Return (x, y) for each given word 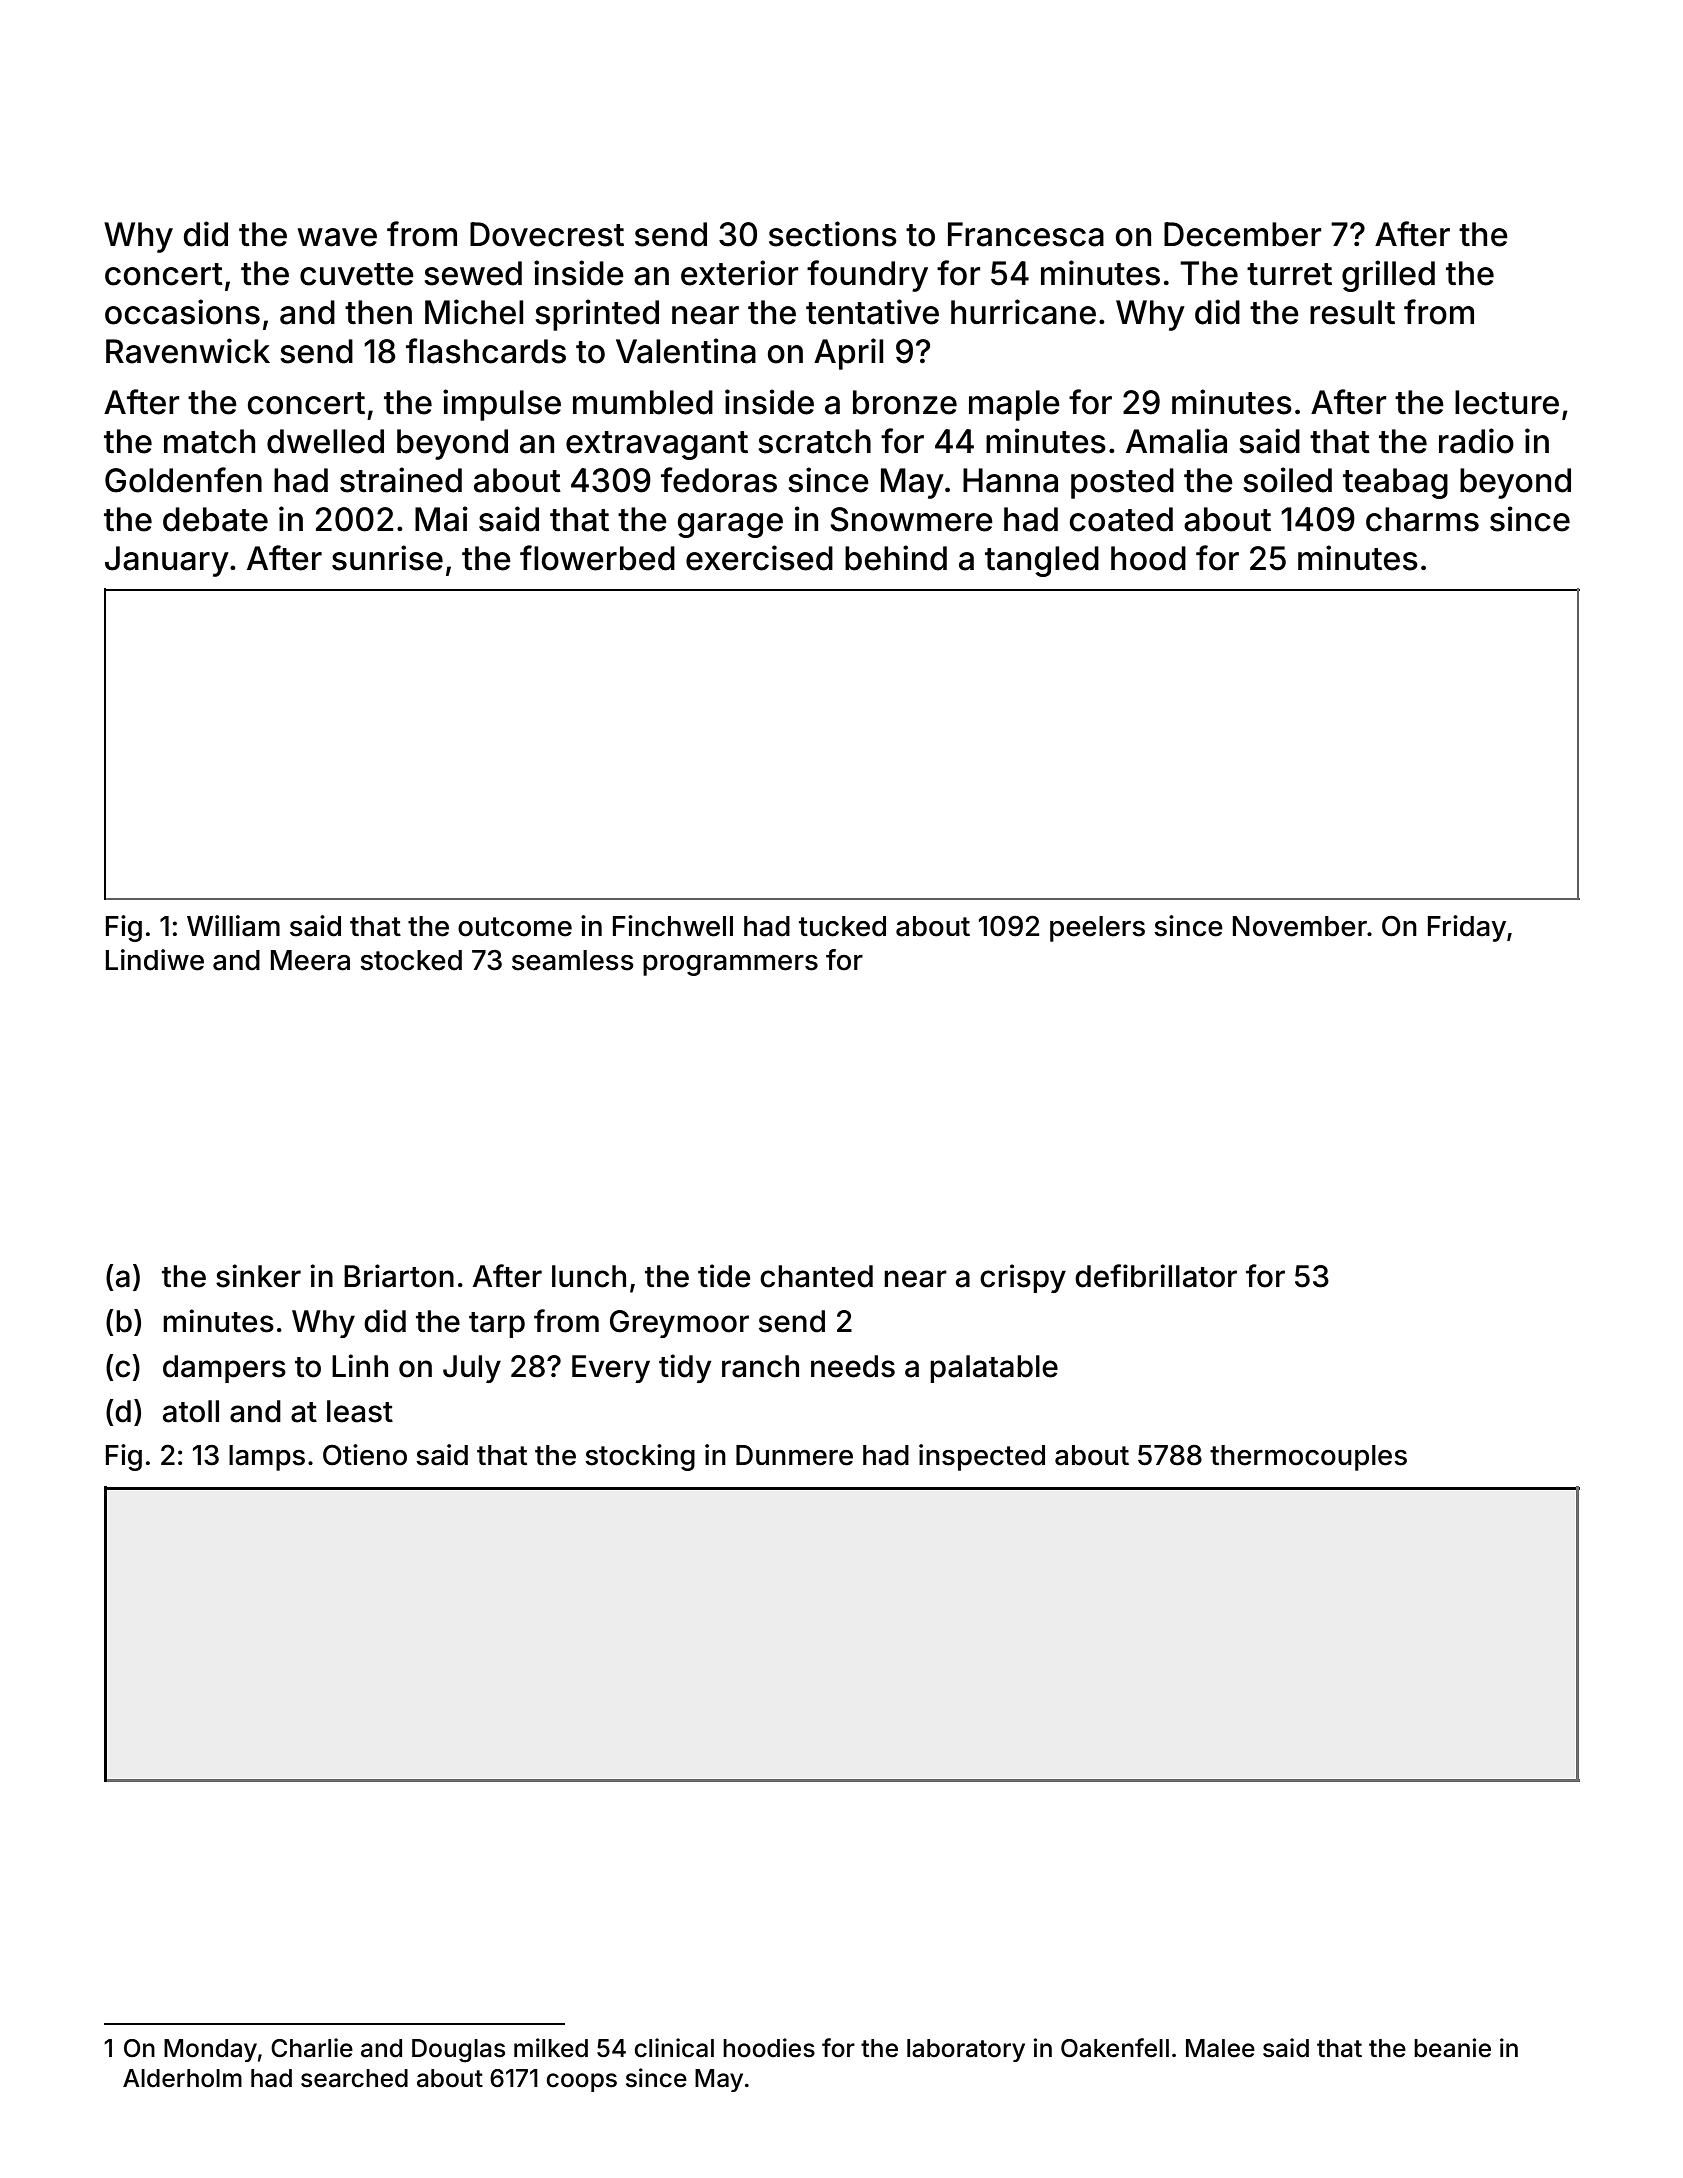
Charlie (312, 2048)
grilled (1388, 276)
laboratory (966, 2050)
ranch (760, 1366)
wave (337, 237)
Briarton (399, 1276)
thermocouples (1308, 1458)
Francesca (1026, 234)
